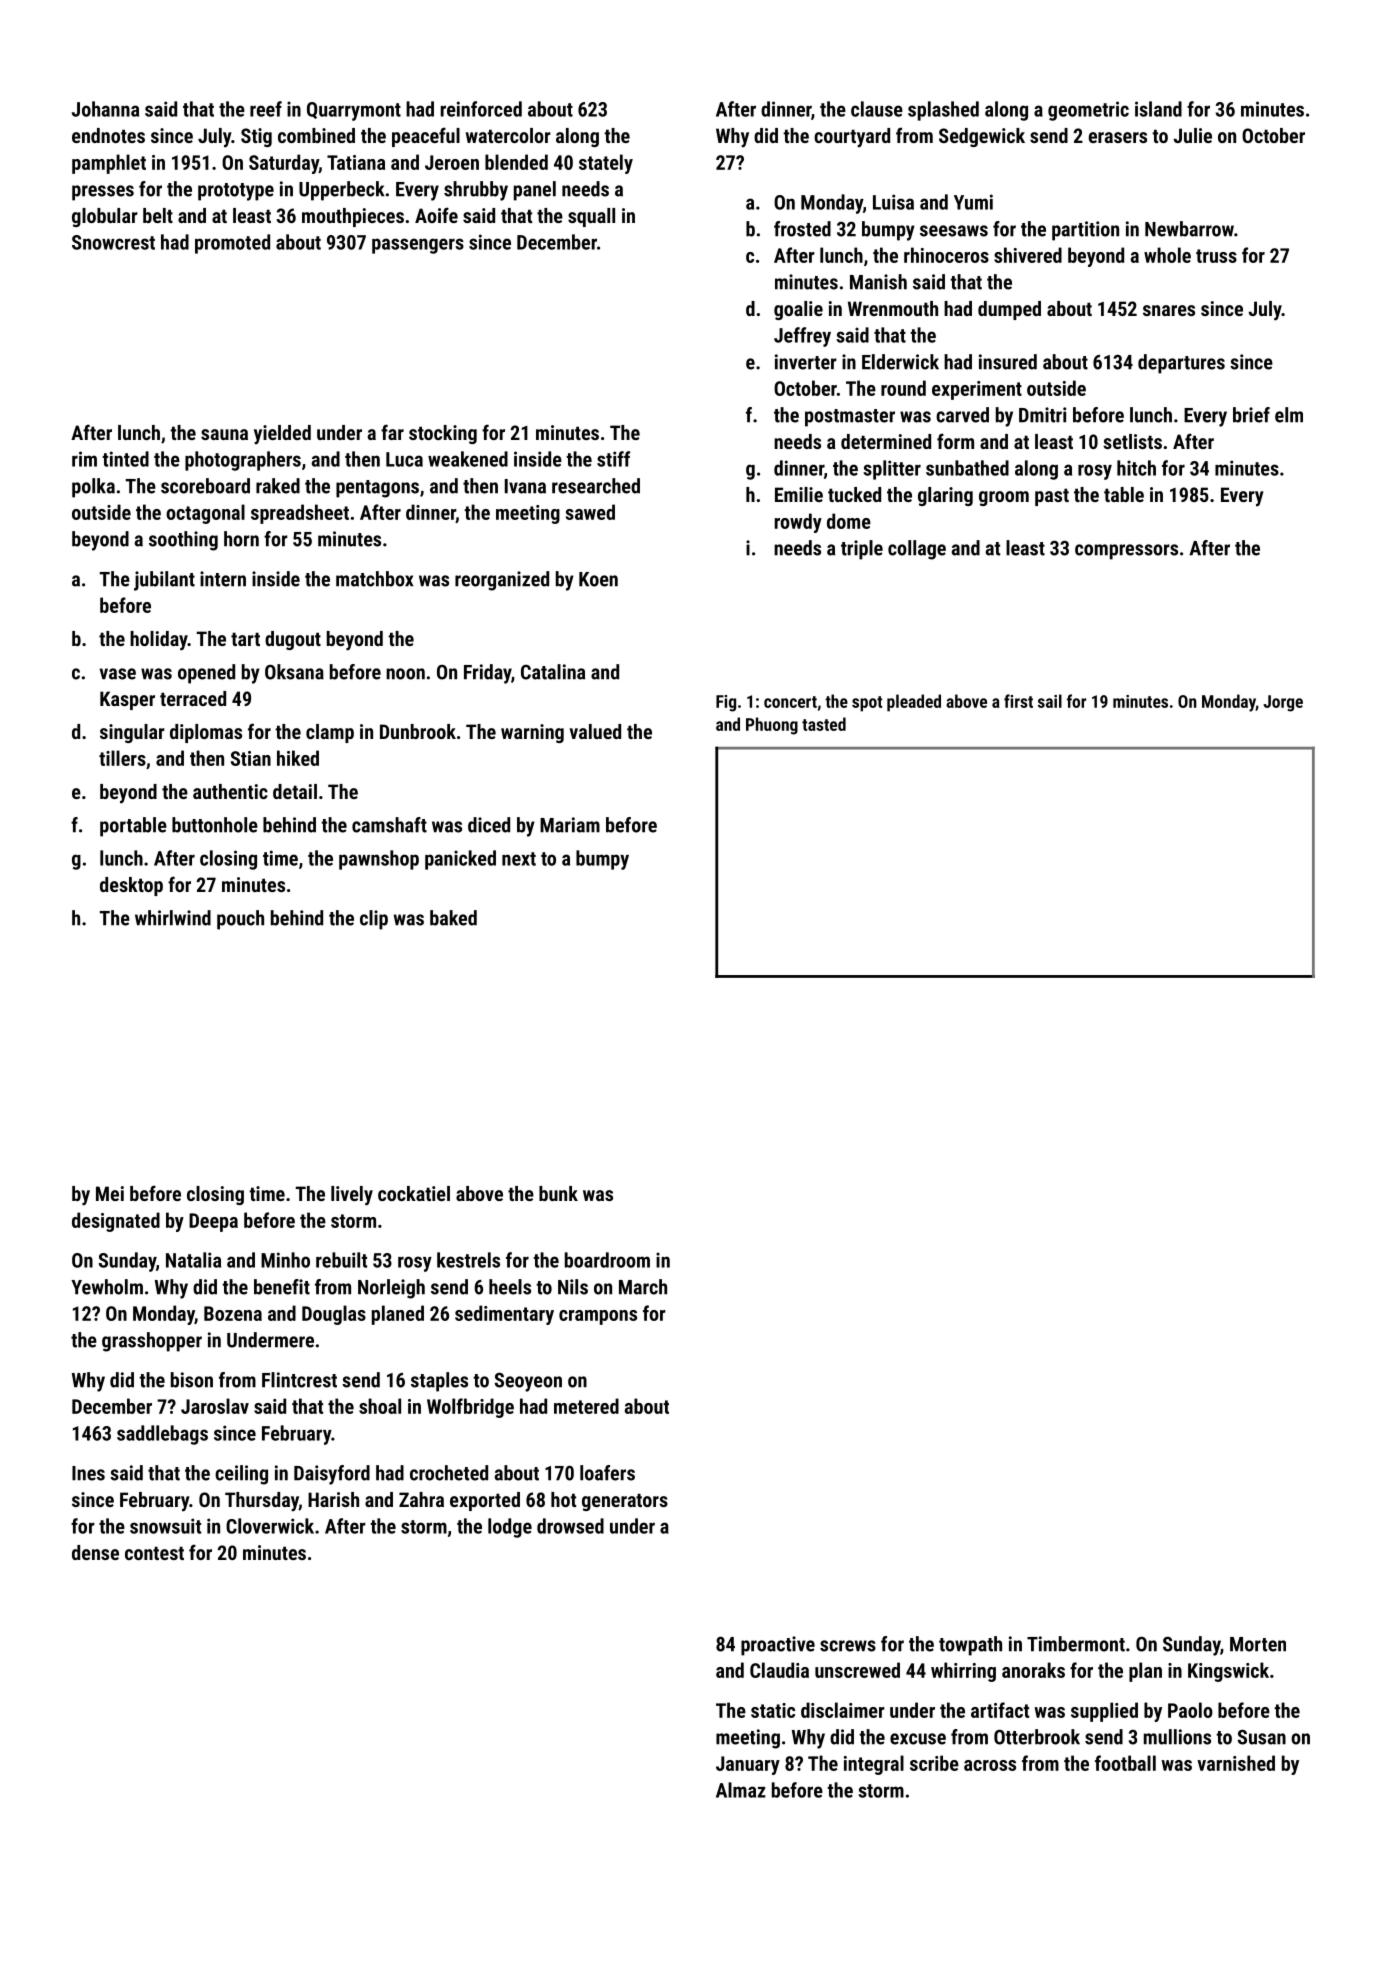 This screenshot has width=1386, height=1969. I want to click on clause, so click(877, 109).
